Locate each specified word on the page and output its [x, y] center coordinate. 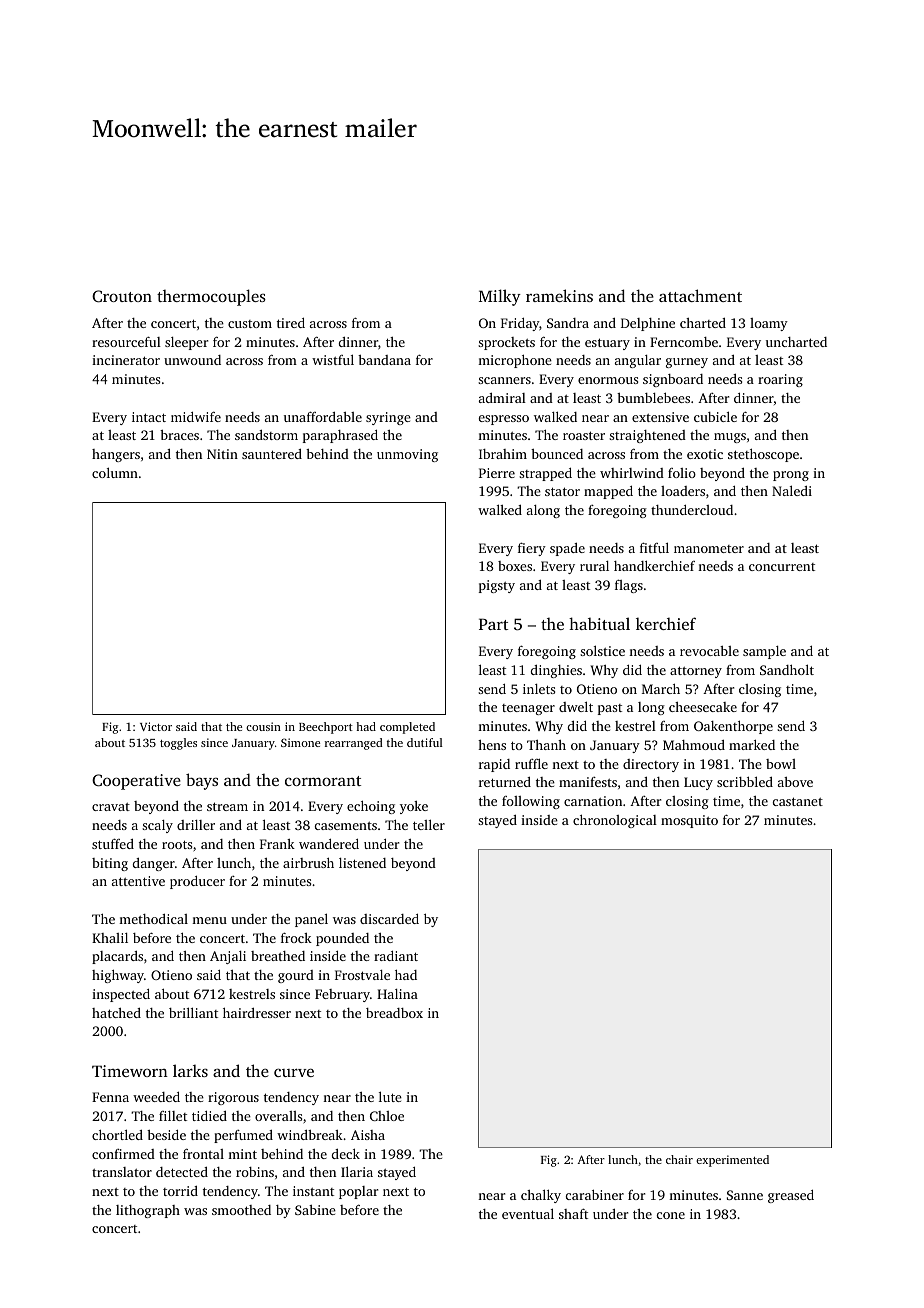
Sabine [315, 1210]
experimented [732, 1161]
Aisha [368, 1135]
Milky [500, 297]
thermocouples [211, 297]
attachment [700, 295]
